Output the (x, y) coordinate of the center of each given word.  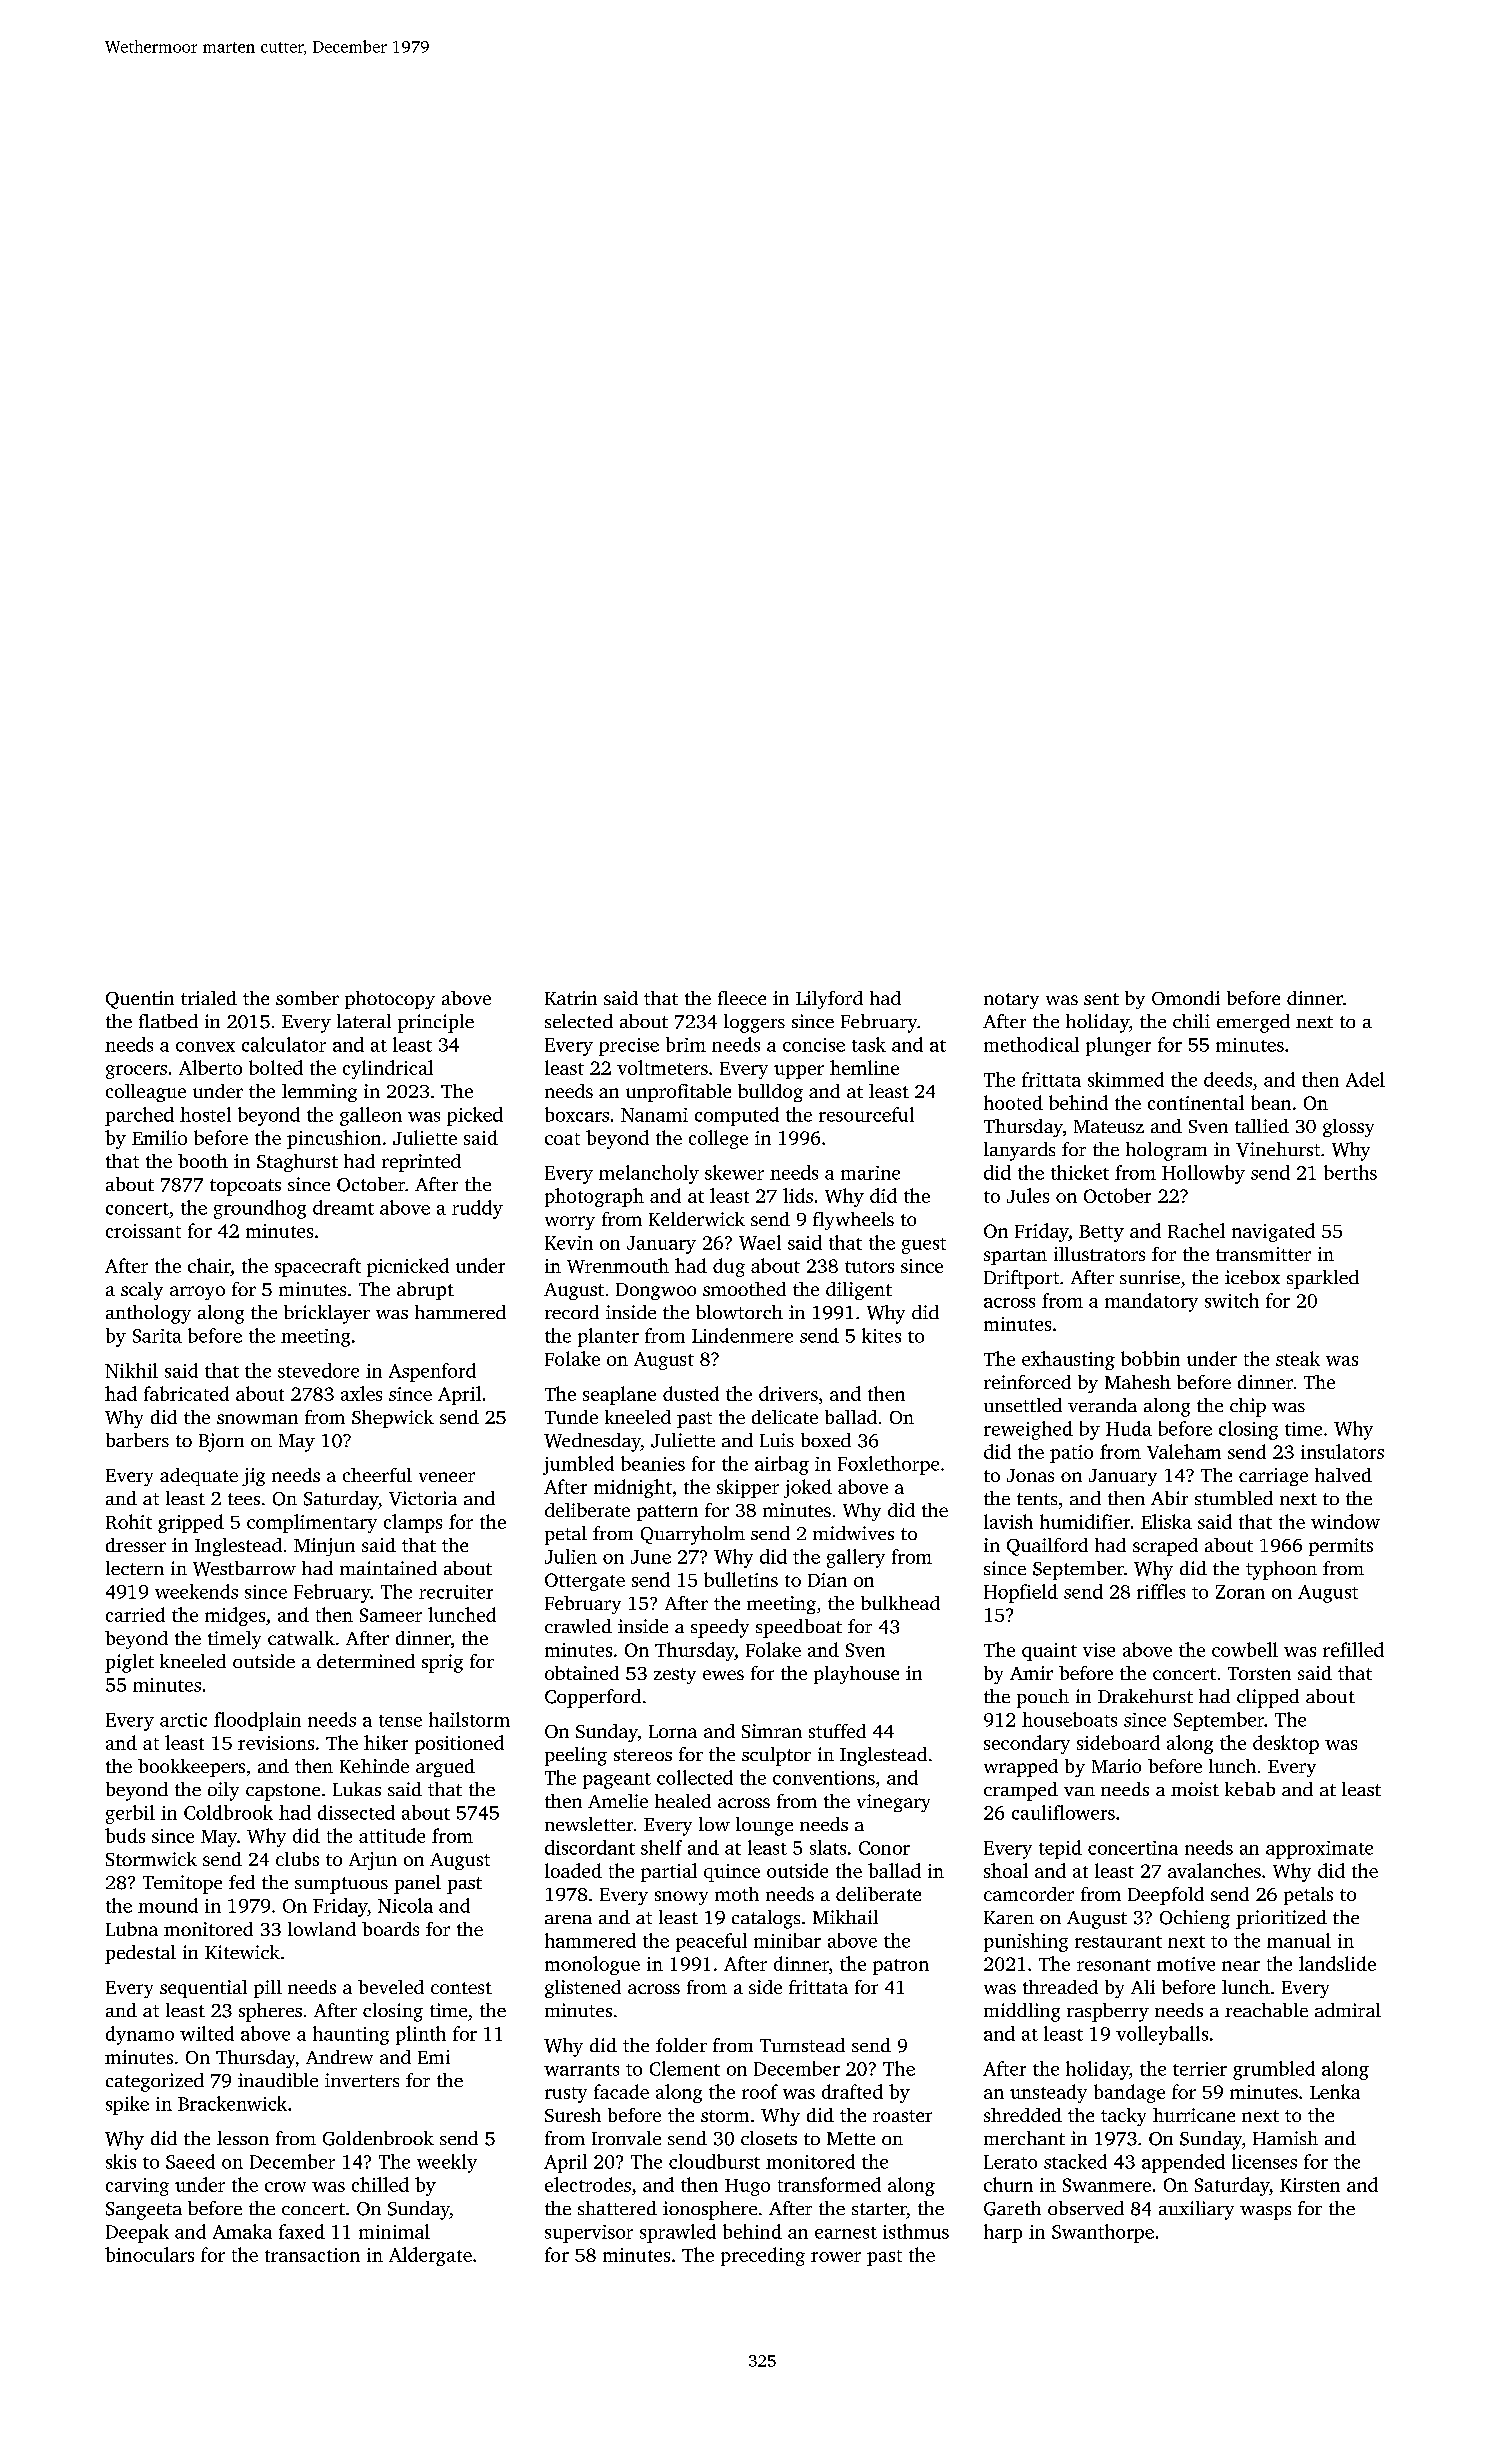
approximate (1319, 1850)
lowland (322, 1929)
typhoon (1281, 1570)
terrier (1200, 2069)
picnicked (408, 1267)
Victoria (423, 1498)
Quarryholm (693, 1535)
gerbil (130, 1814)
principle (436, 1023)
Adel (1365, 1079)
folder (681, 2045)
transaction (312, 2255)
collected (695, 1777)
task (869, 1044)
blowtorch (739, 1312)
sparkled (1323, 1279)
